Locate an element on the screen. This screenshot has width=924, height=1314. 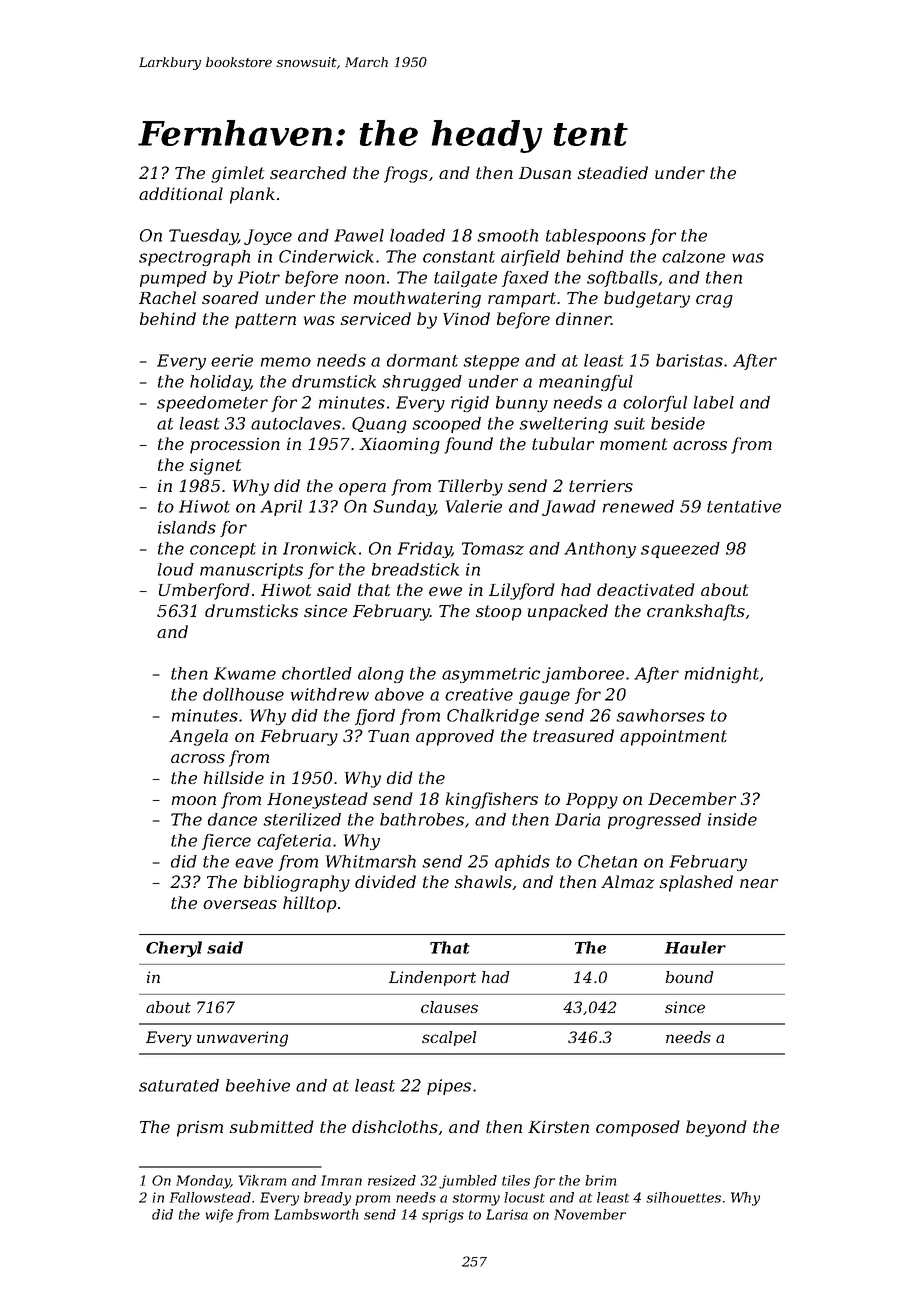
Lambsworth is located at coordinates (316, 1214).
